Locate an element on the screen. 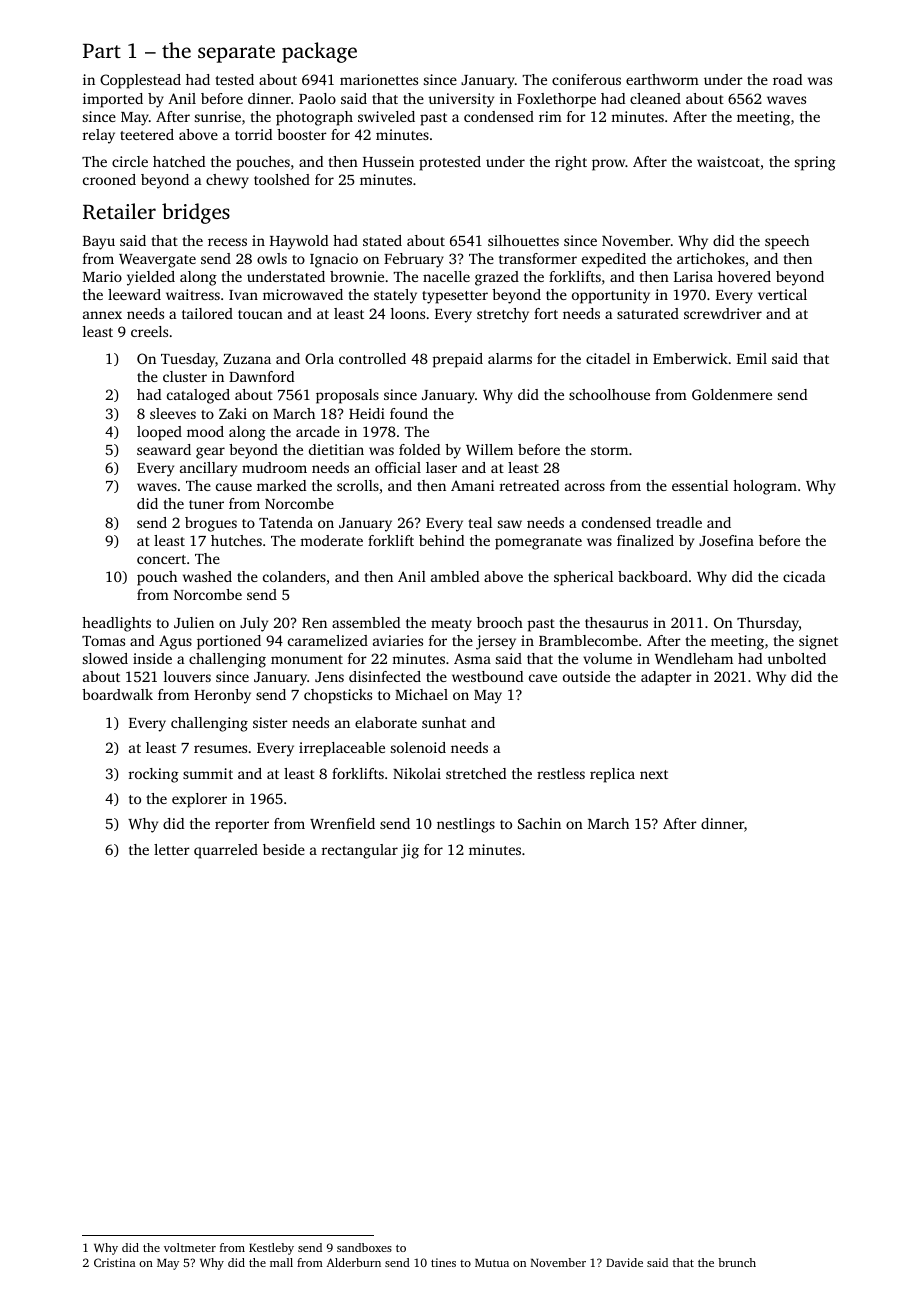 The image size is (924, 1308). concert is located at coordinates (161, 559).
